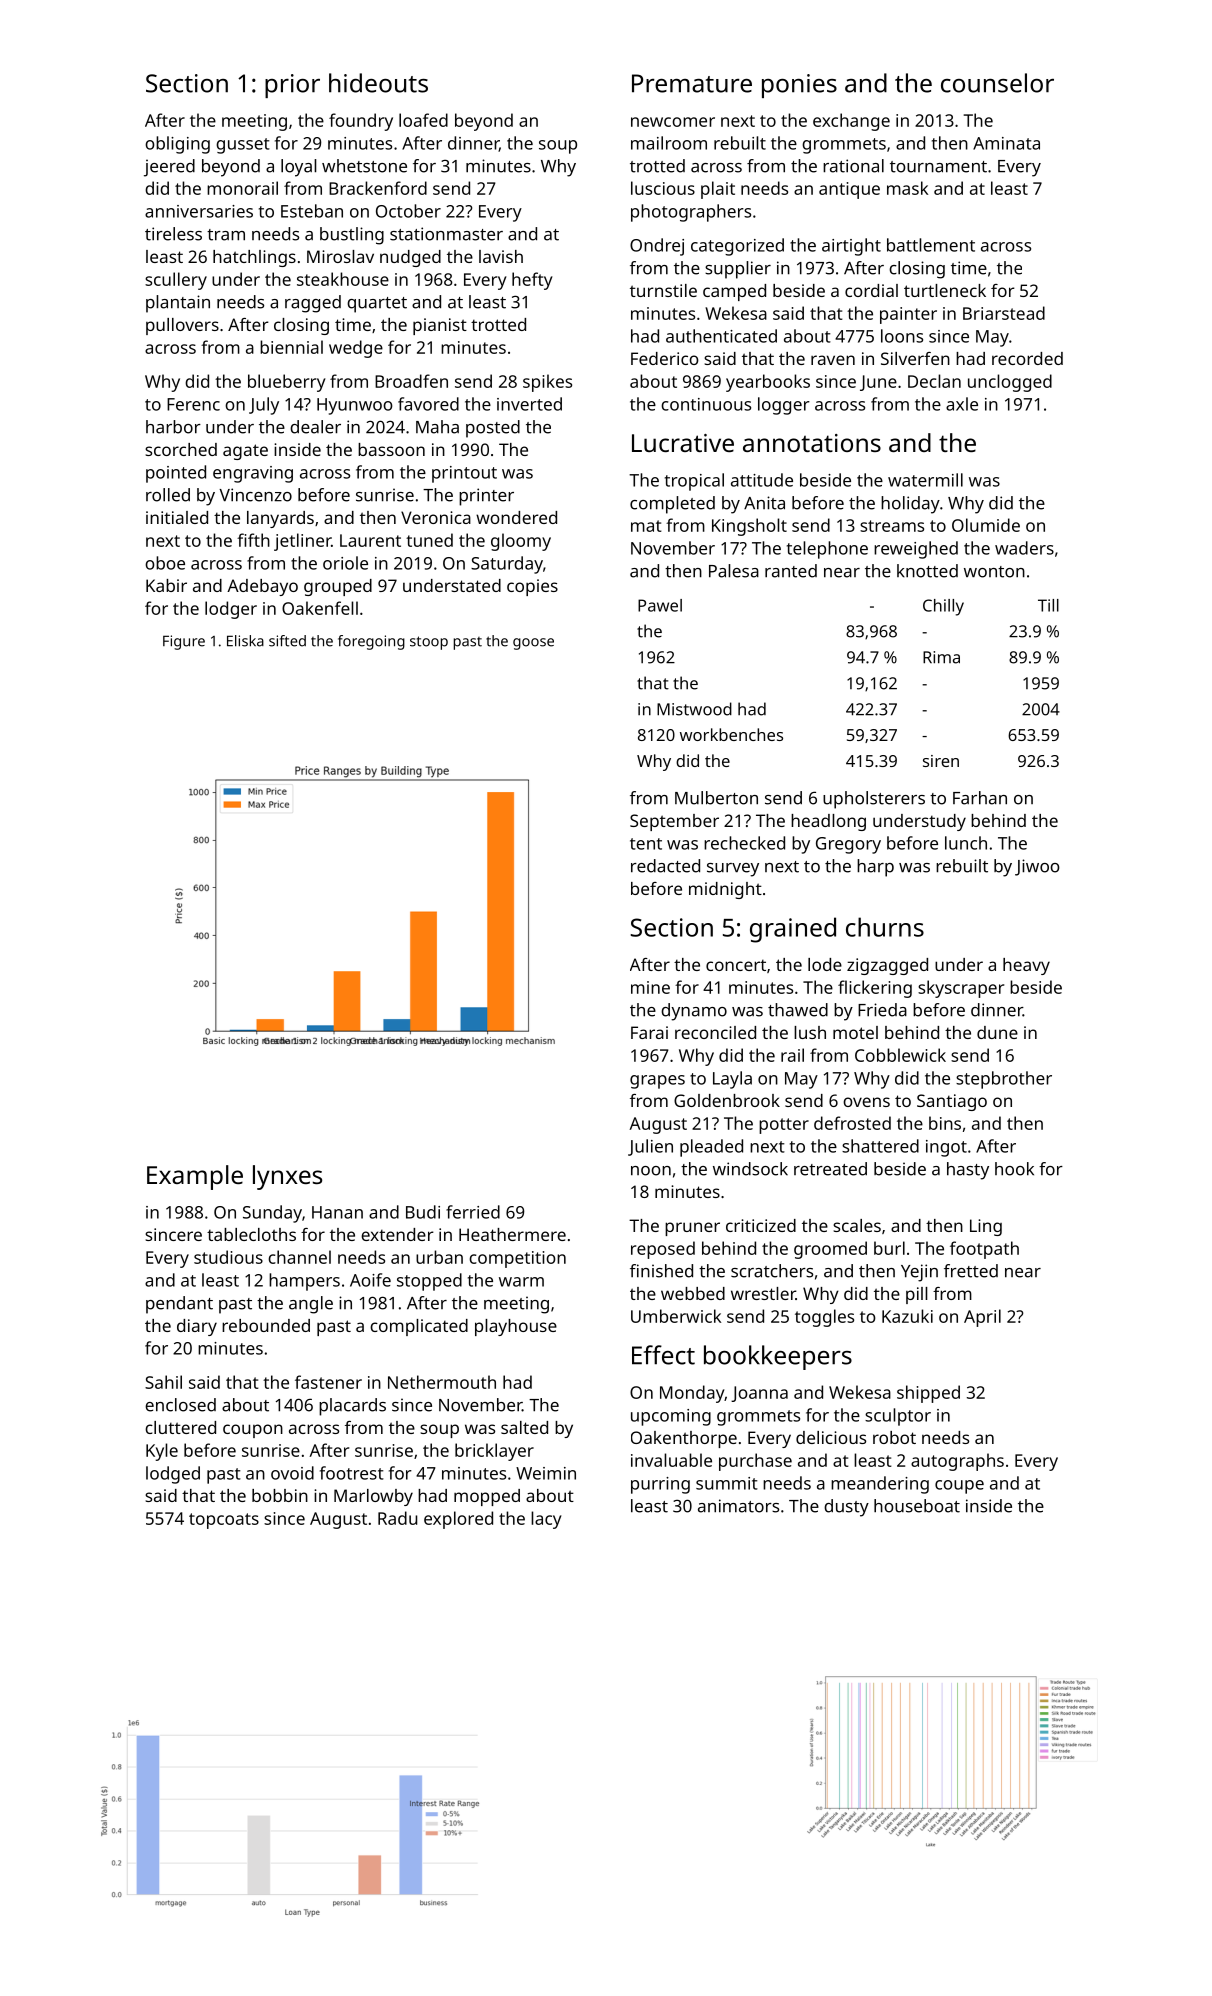 The height and width of the screenshot is (1996, 1212). What do you see at coordinates (694, 709) in the screenshot?
I see `Mistwood` at bounding box center [694, 709].
